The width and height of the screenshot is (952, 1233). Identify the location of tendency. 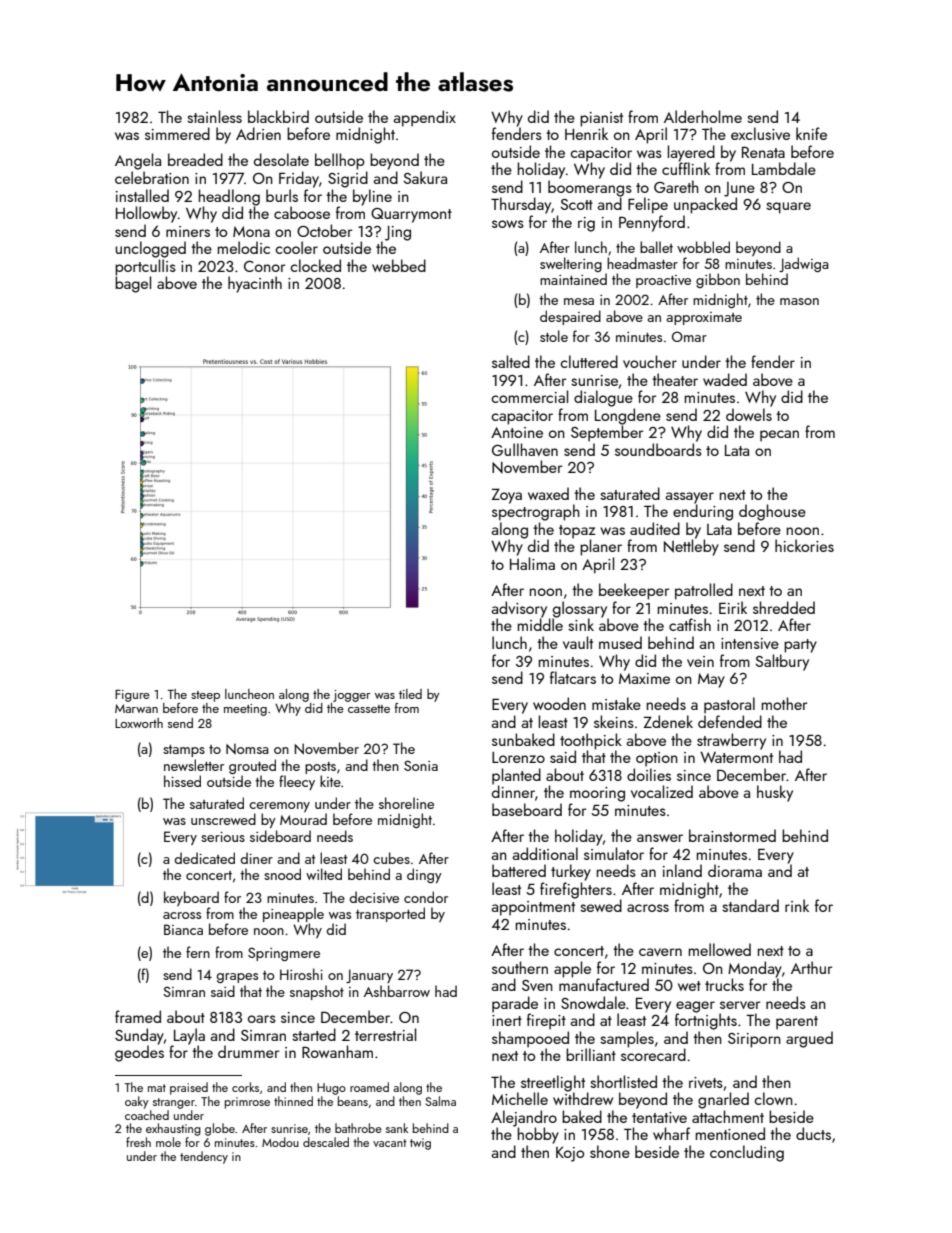
(204, 1157).
